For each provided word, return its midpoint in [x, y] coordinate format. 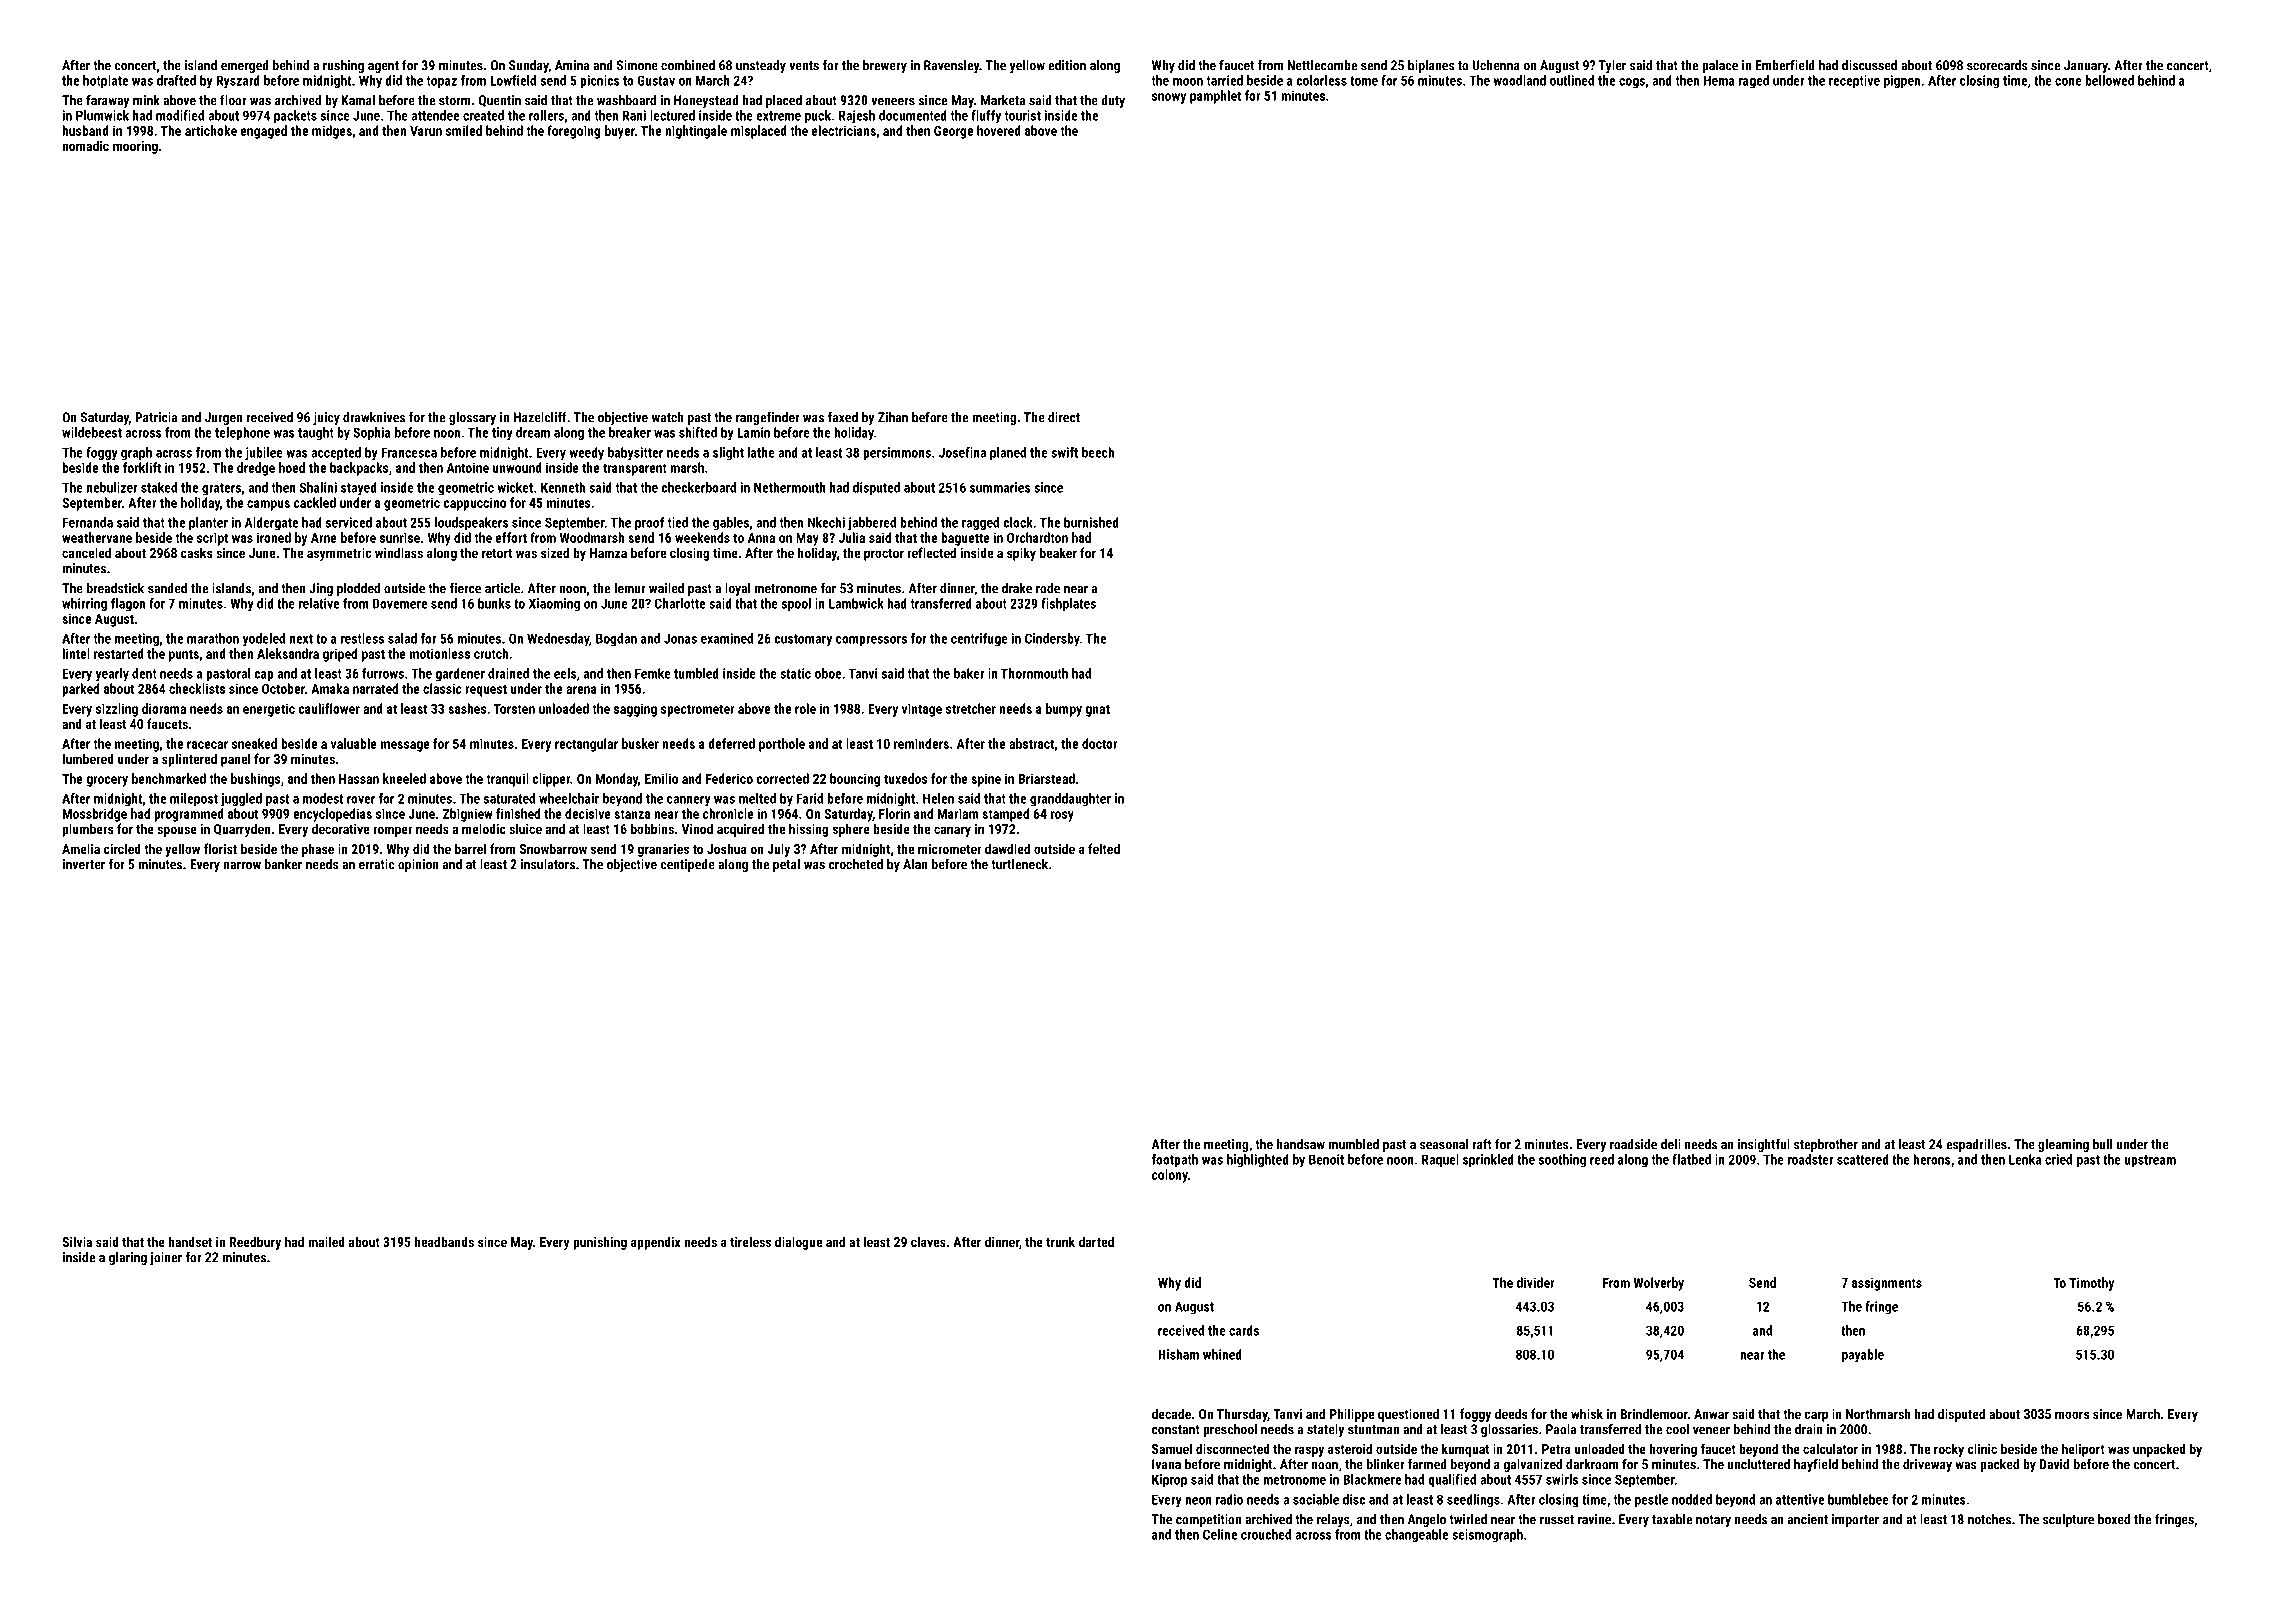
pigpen [1902, 81]
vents [804, 66]
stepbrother [1826, 1145]
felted [1104, 848]
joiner [166, 1258]
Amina [572, 65]
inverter [84, 864]
